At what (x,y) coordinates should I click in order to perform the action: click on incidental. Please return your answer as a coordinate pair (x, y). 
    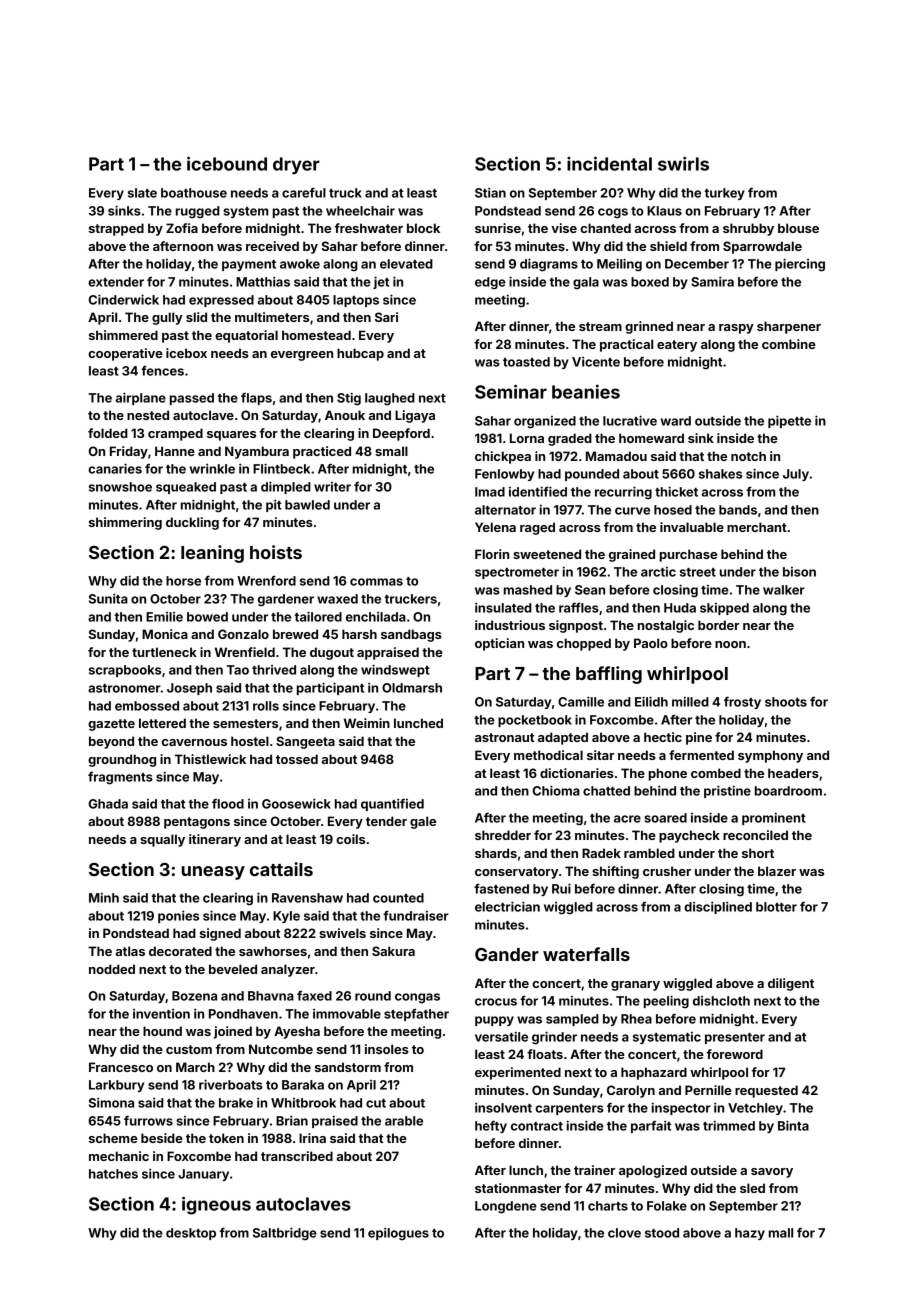
    Looking at the image, I should click on (609, 164).
